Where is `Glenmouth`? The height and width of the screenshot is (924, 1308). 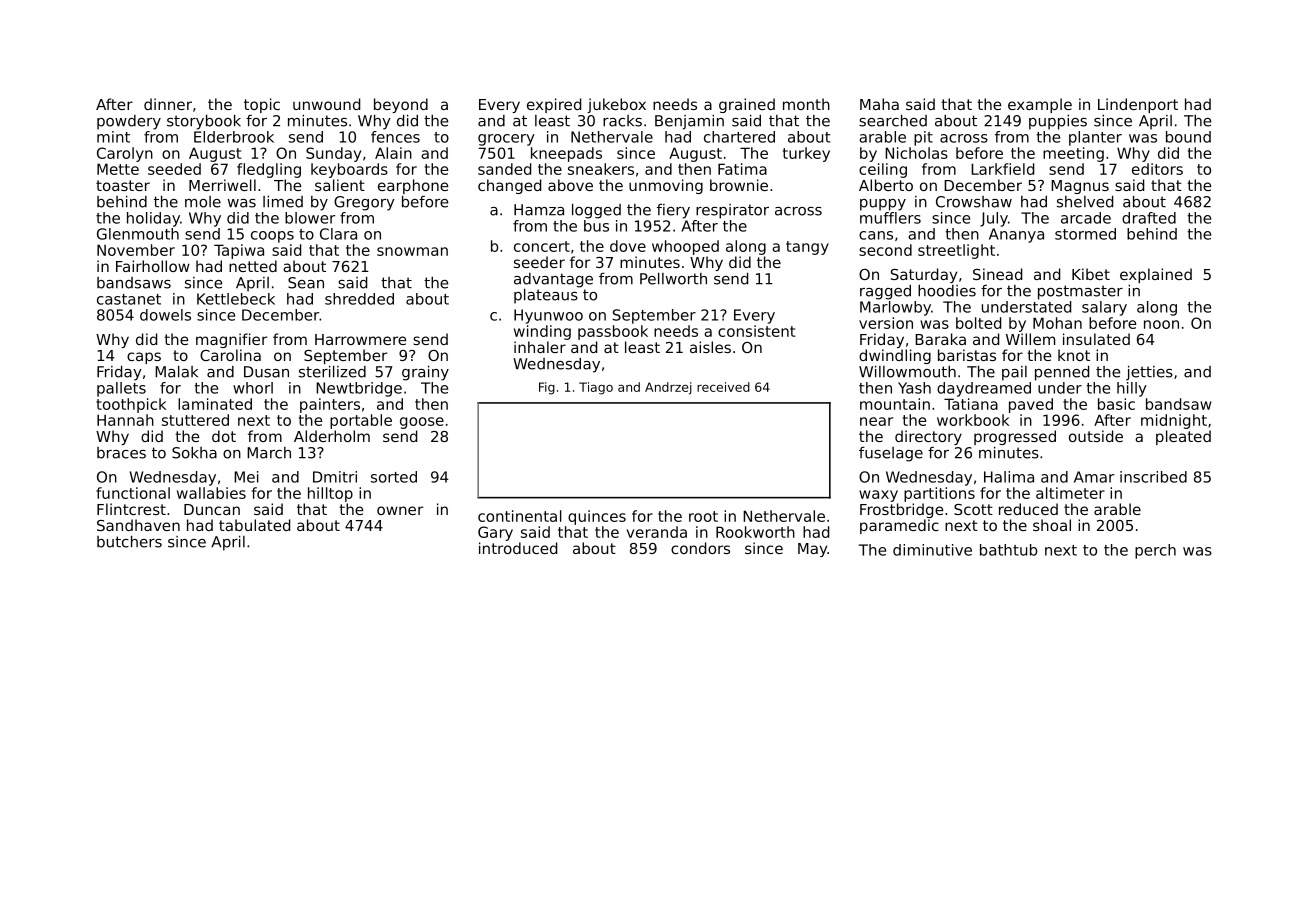
Glenmouth is located at coordinates (138, 234).
